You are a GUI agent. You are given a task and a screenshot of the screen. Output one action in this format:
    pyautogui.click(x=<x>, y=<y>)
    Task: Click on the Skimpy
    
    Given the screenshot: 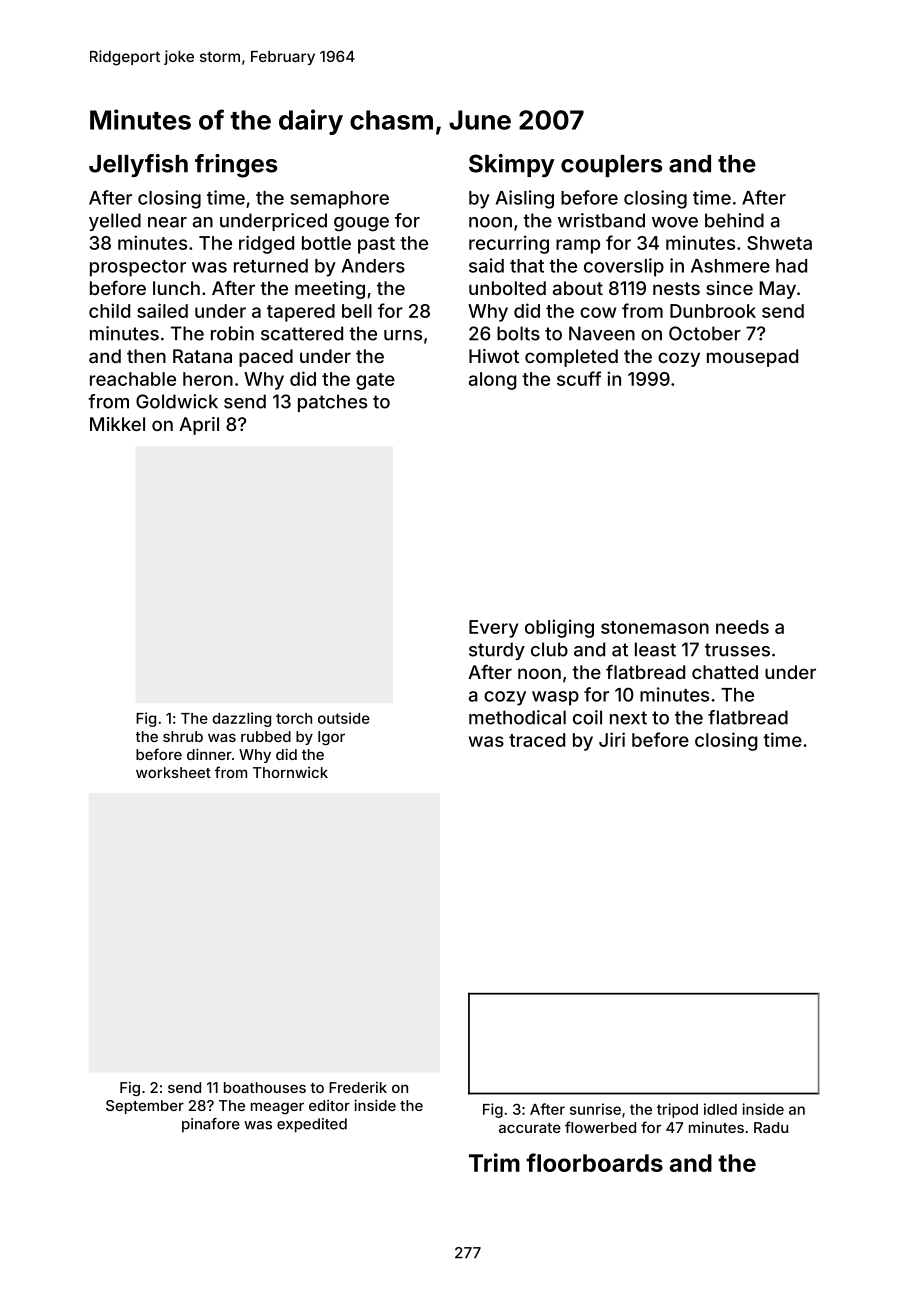 What is the action you would take?
    pyautogui.click(x=512, y=165)
